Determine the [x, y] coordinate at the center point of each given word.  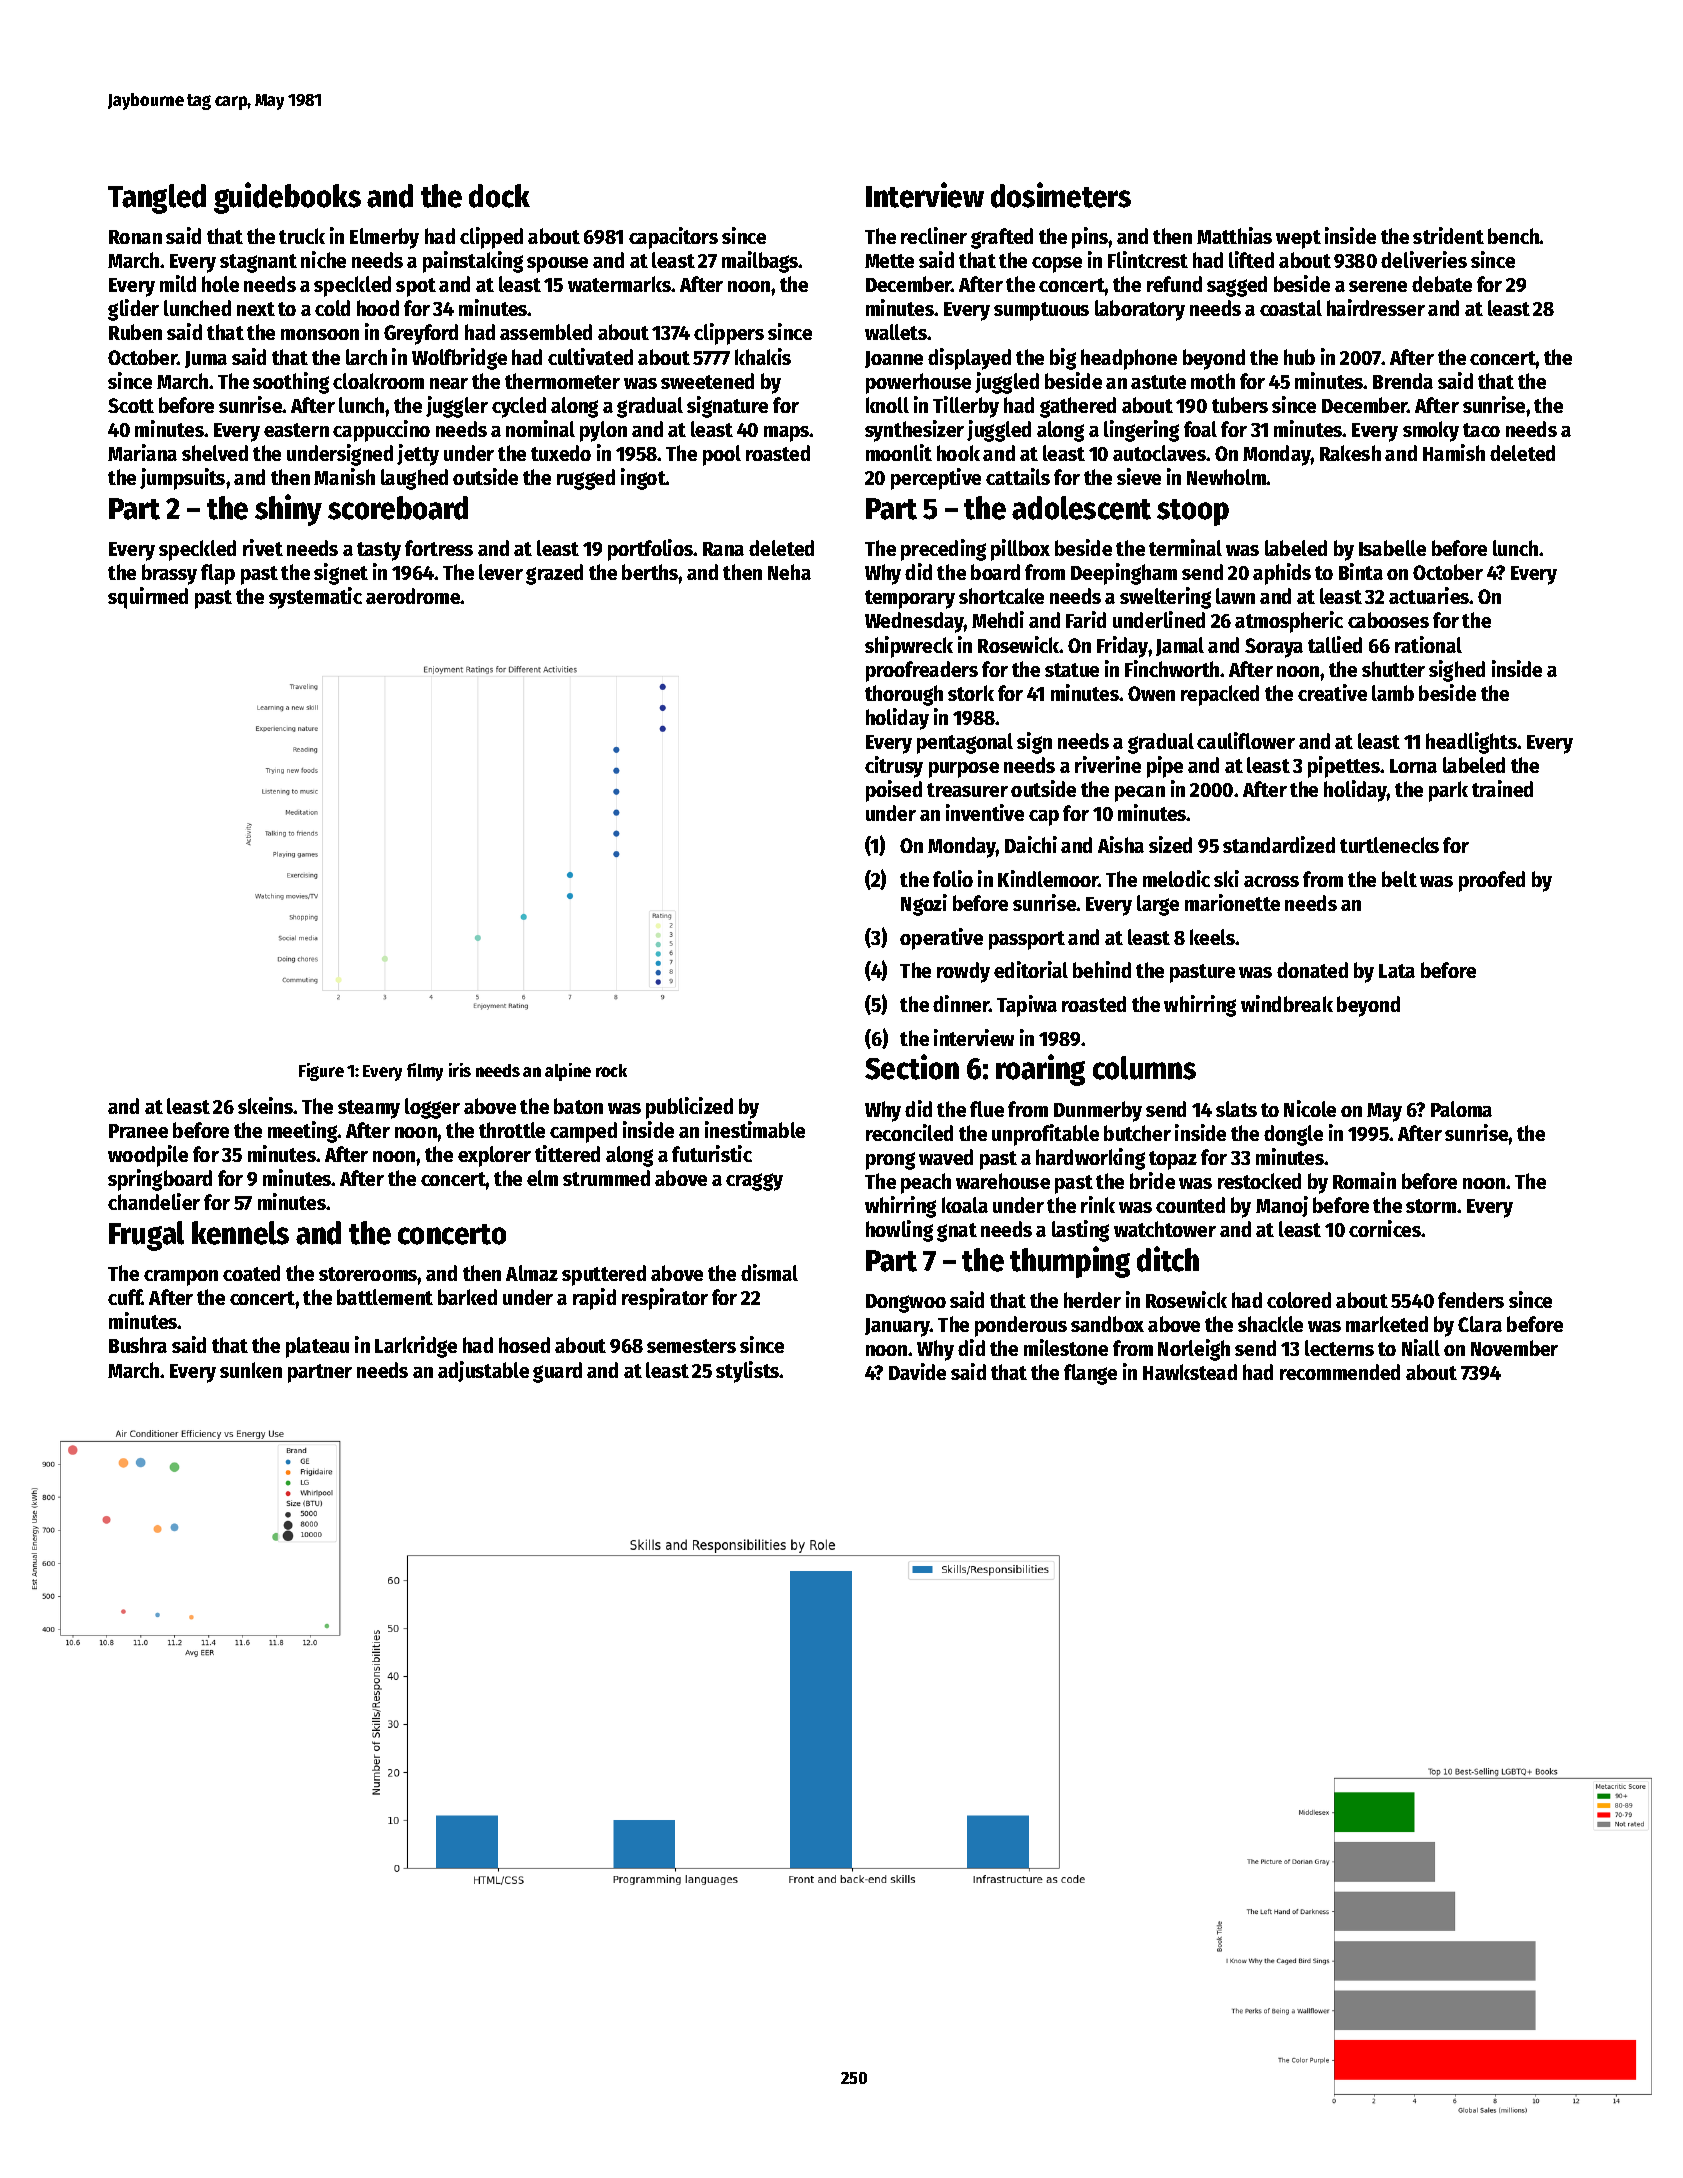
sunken [251, 1370]
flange [1090, 1374]
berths [650, 572]
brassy [169, 574]
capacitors [673, 238]
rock [611, 1070]
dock [499, 196]
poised [894, 791]
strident [1448, 235]
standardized [1279, 844]
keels [1213, 937]
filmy [425, 1072]
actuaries [1429, 595]
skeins [266, 1105]
